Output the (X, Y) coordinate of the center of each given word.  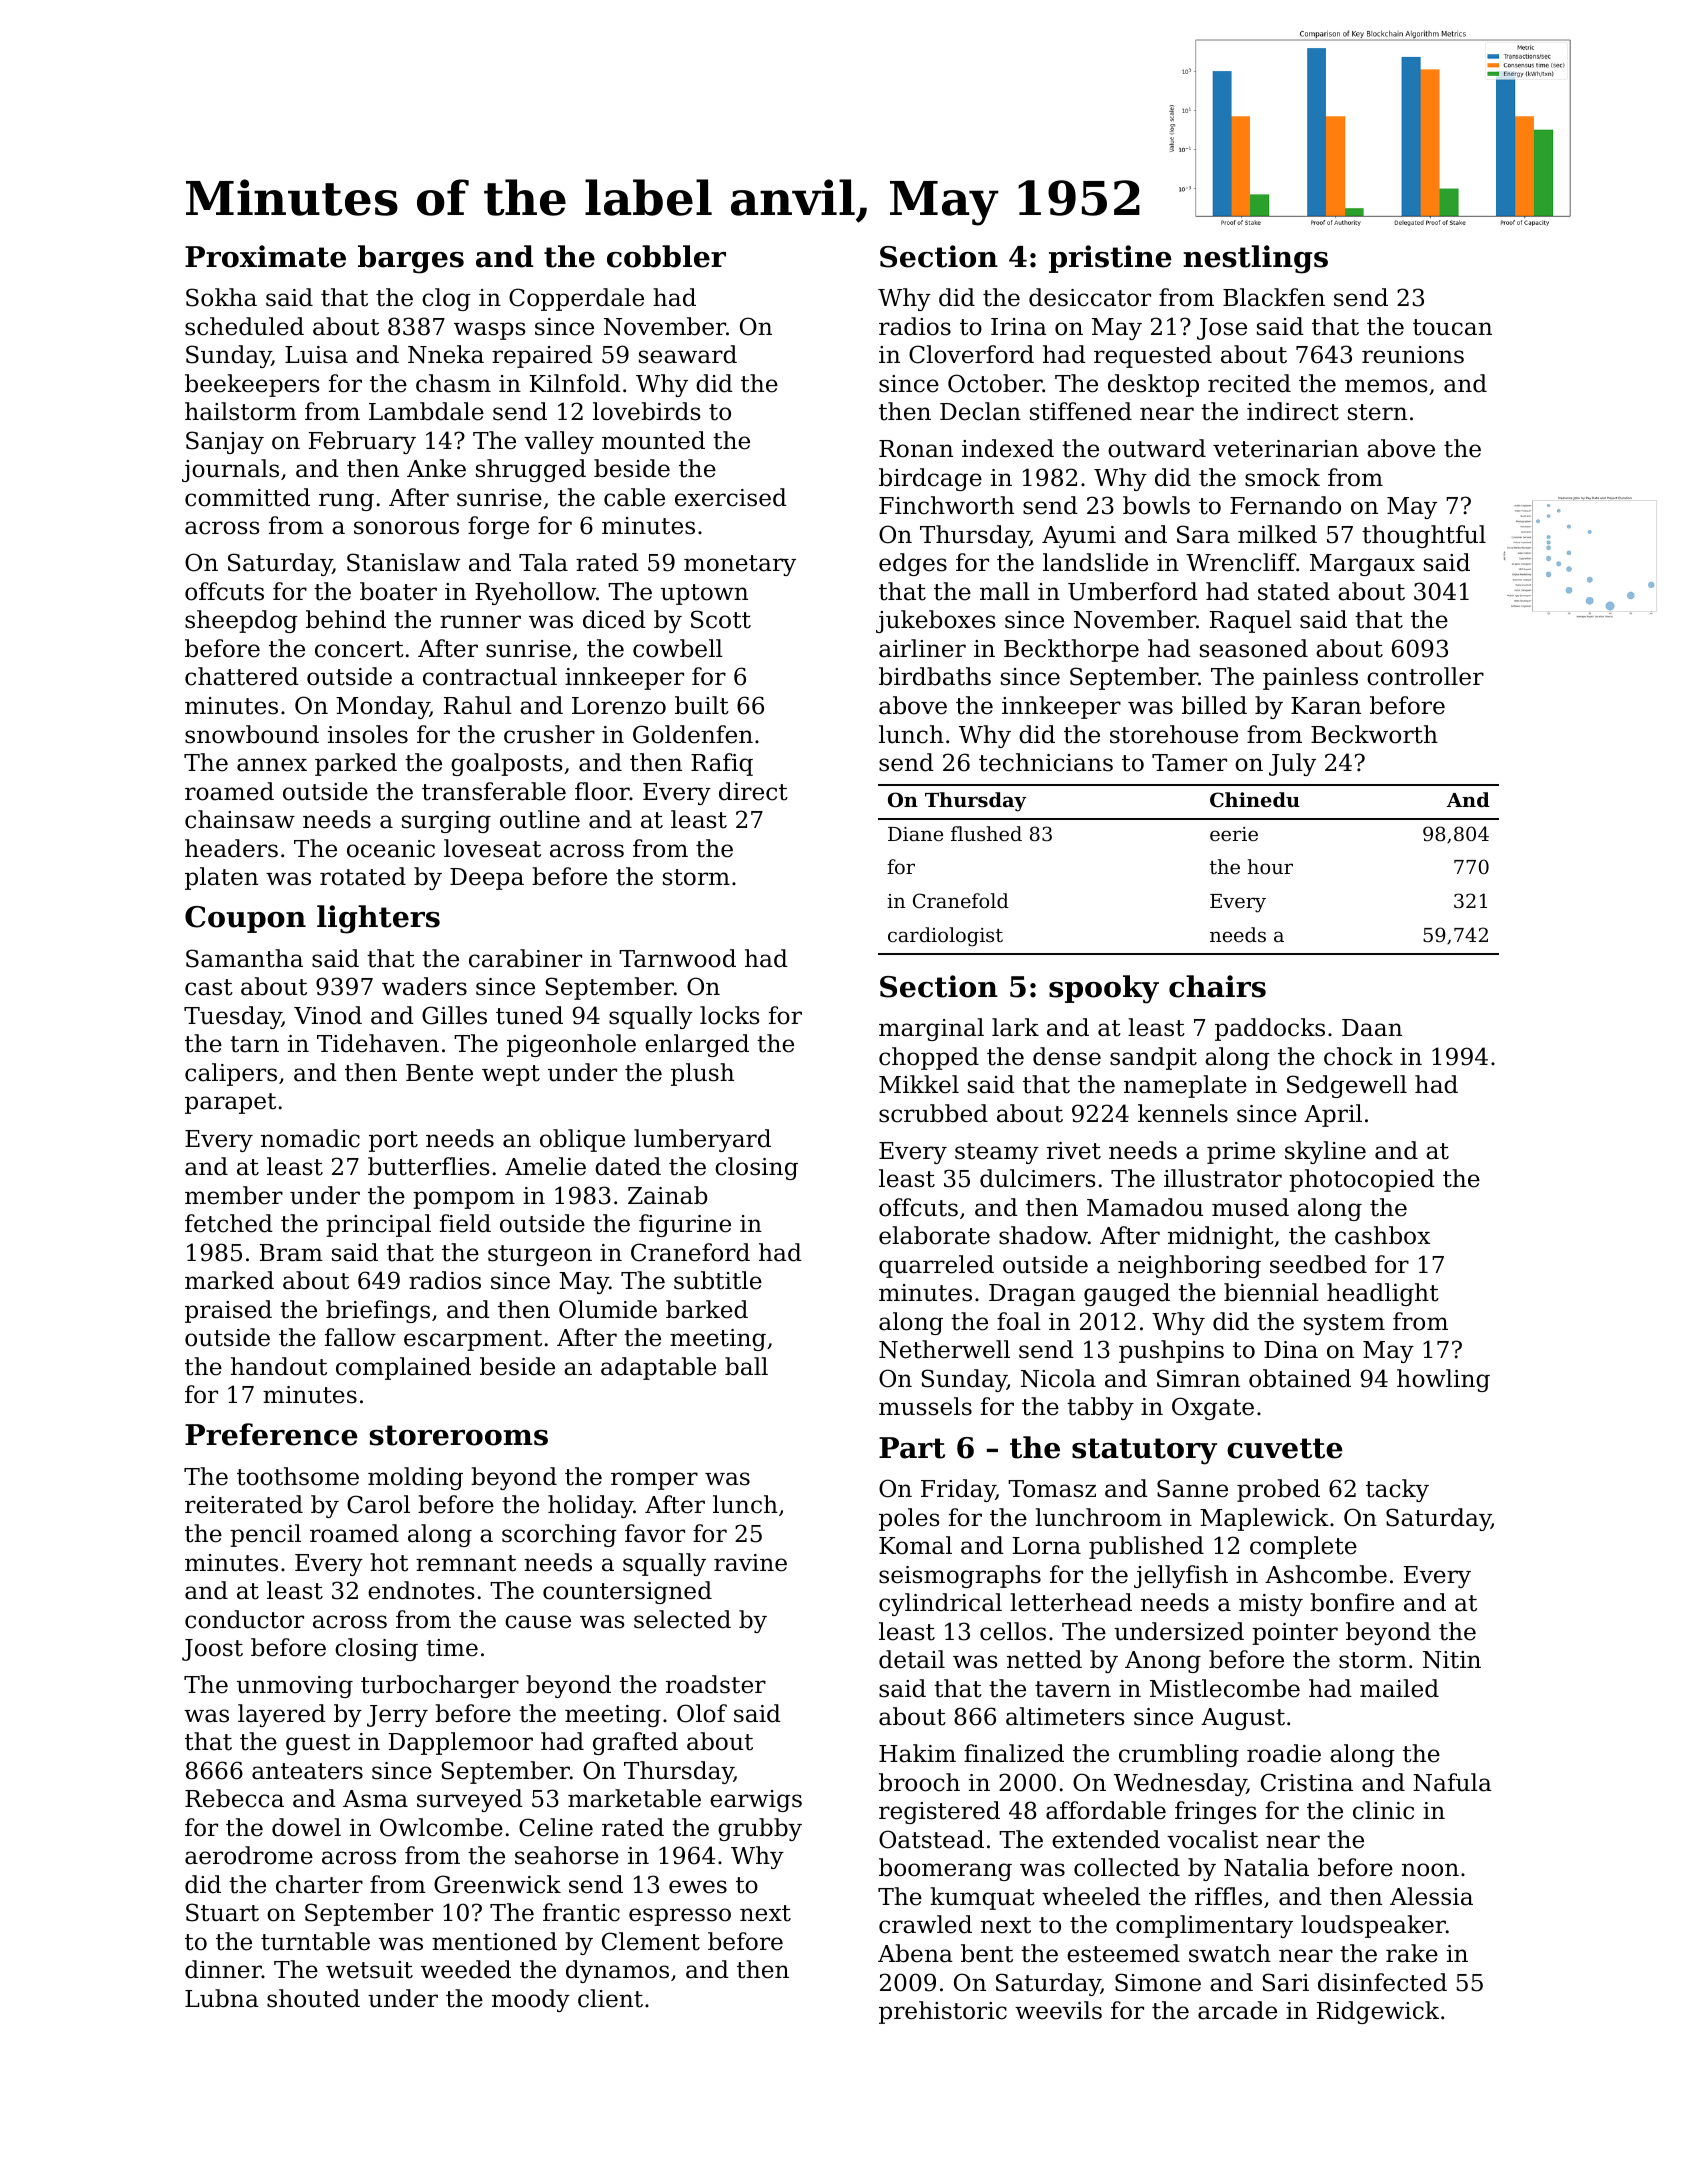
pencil (265, 1535)
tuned (529, 1015)
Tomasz (1052, 1489)
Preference (271, 1434)
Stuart (222, 1912)
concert (359, 649)
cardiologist (945, 937)
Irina (1019, 327)
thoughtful (1424, 536)
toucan (1452, 327)
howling (1443, 1380)
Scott (721, 619)
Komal (915, 1545)
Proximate (265, 256)
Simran (1198, 1378)
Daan (1372, 1028)
